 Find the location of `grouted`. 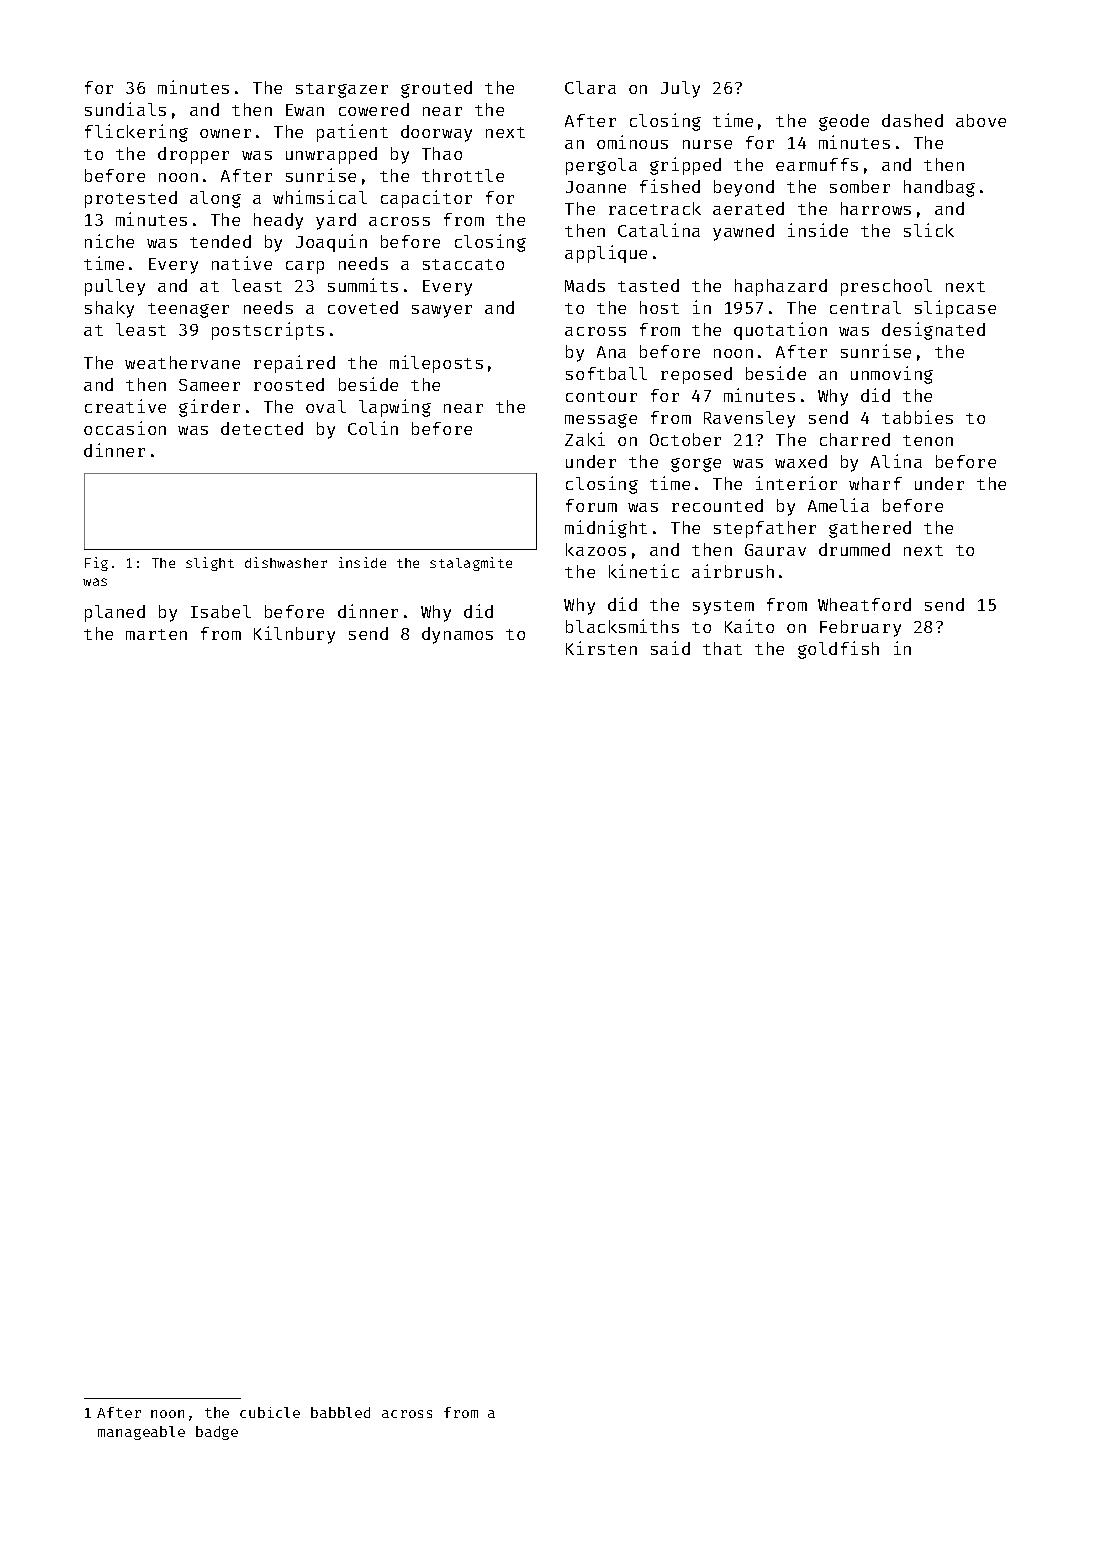

grouted is located at coordinates (436, 89).
